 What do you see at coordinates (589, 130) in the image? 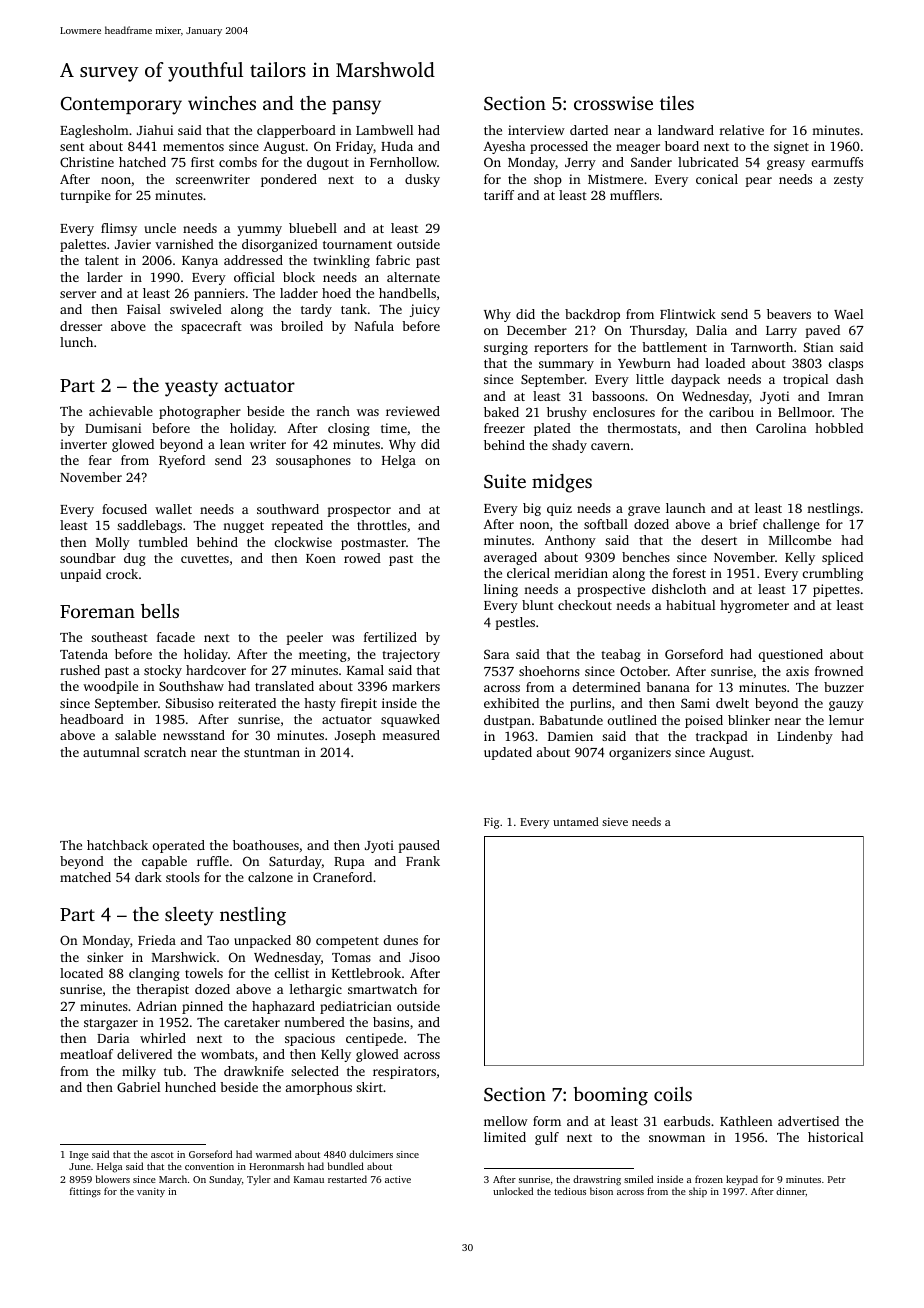
I see `darted` at bounding box center [589, 130].
